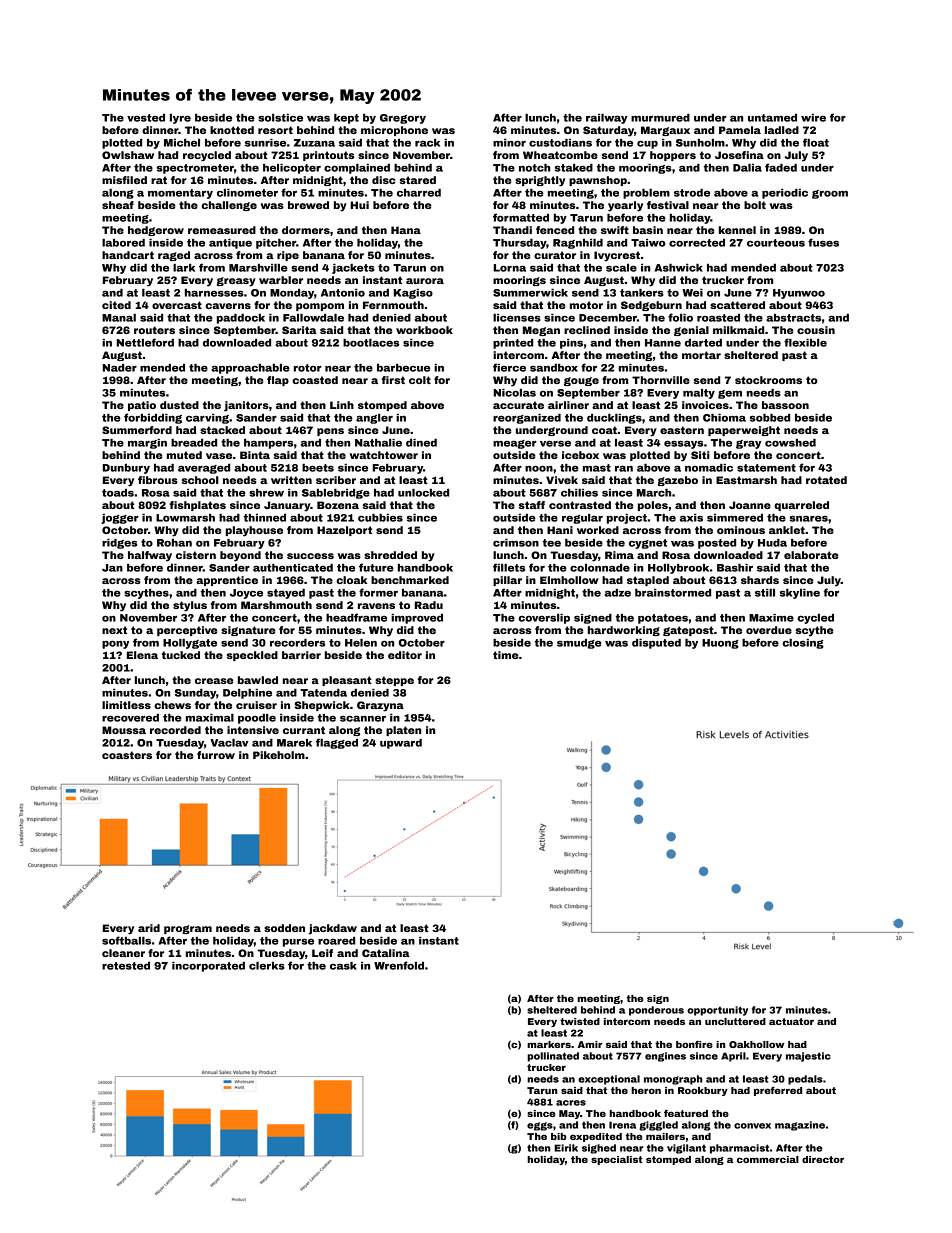  I want to click on retested, so click(126, 966).
